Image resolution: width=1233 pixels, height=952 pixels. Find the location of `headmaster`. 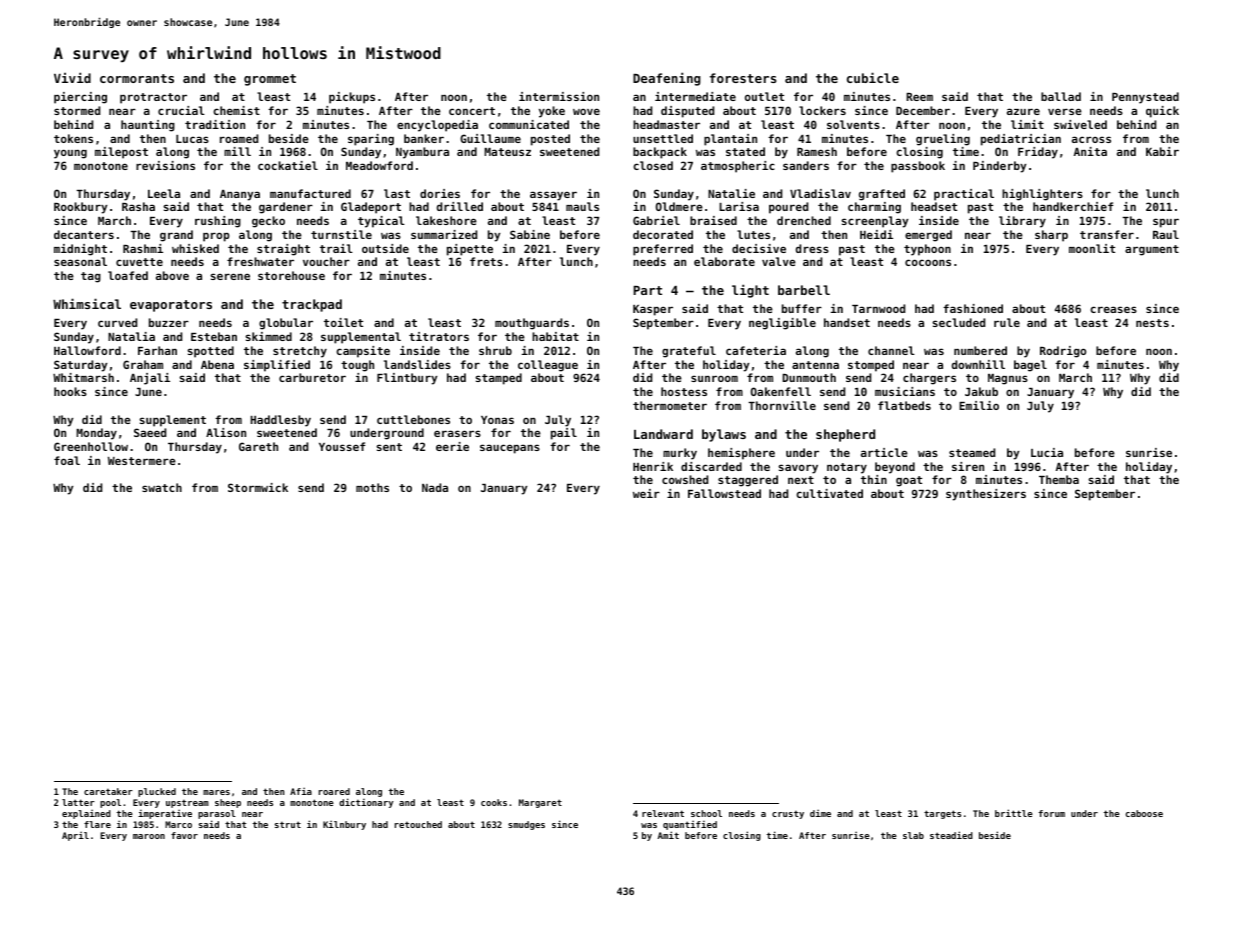

headmaster is located at coordinates (666, 124).
